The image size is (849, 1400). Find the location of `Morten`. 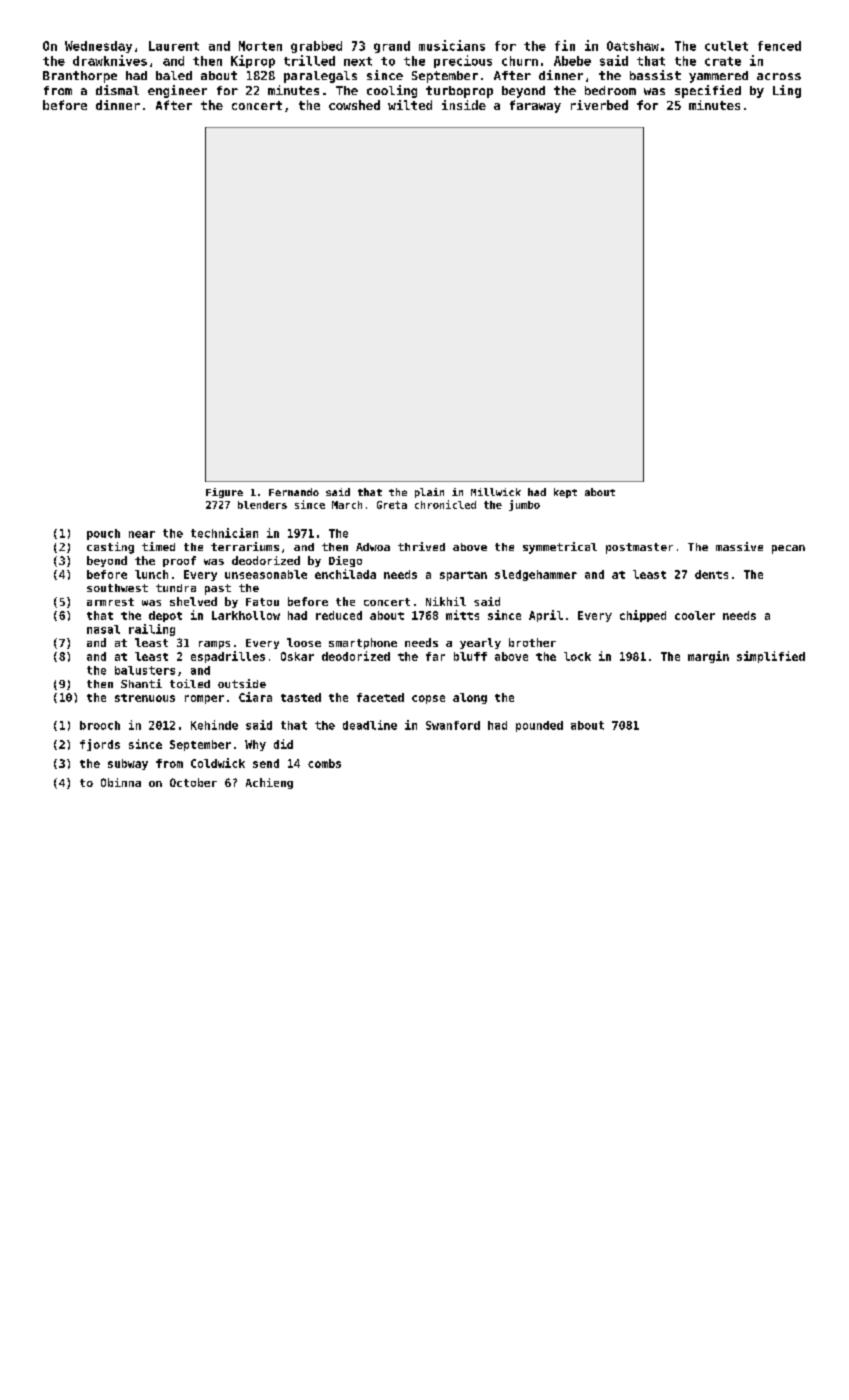

Morten is located at coordinates (260, 46).
